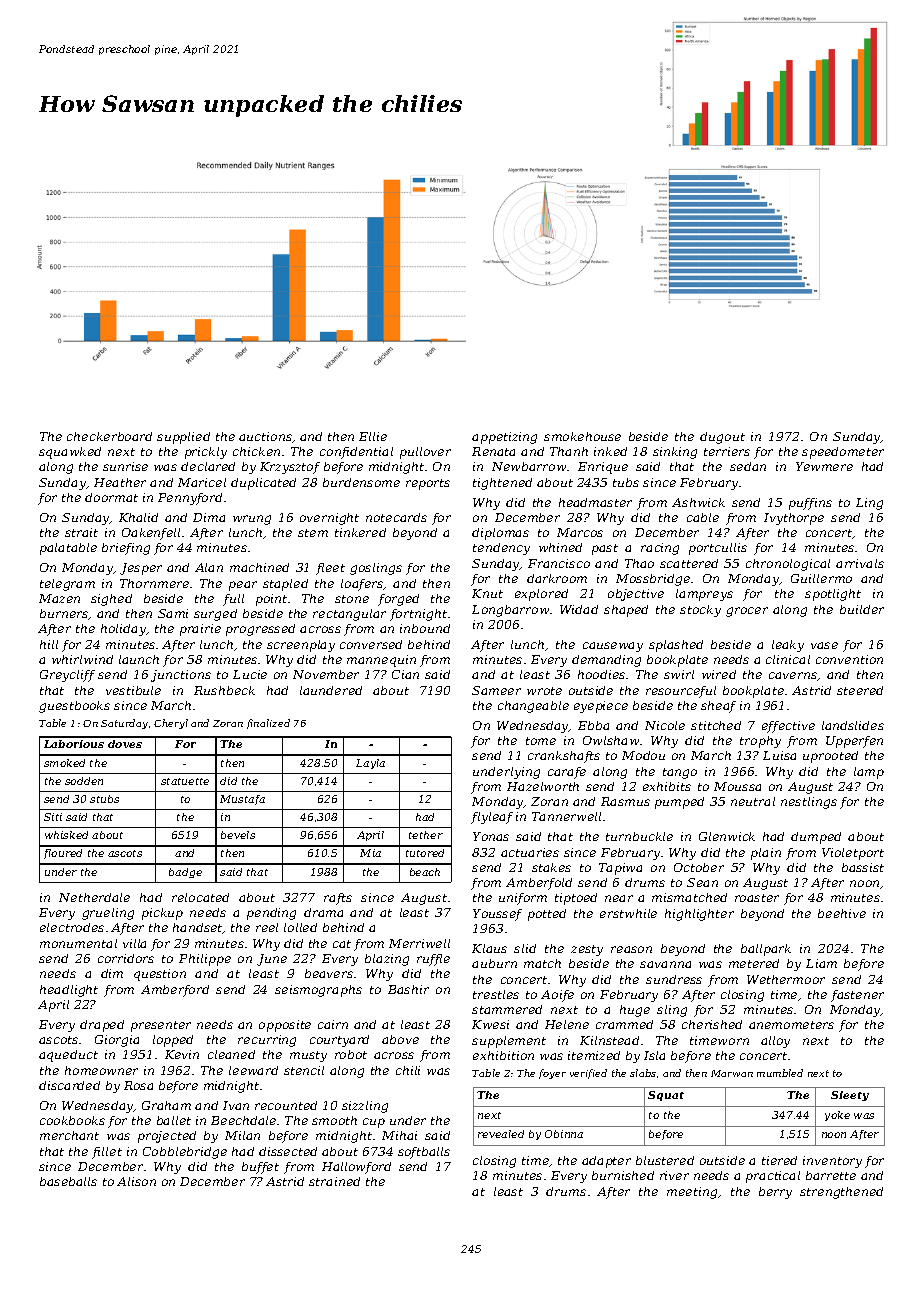  I want to click on bevels, so click(238, 835).
